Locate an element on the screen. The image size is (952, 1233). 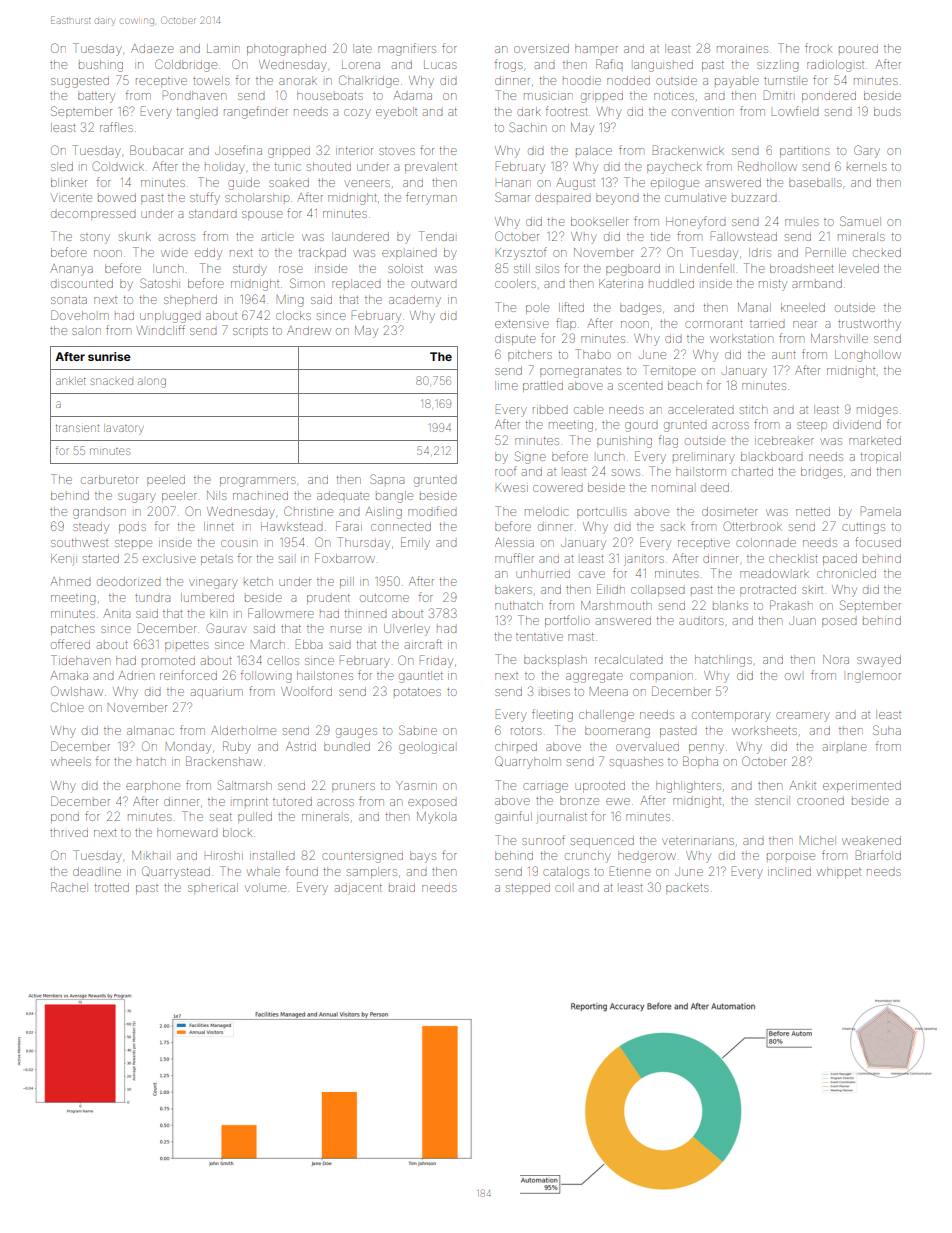
uprooted is located at coordinates (600, 786).
